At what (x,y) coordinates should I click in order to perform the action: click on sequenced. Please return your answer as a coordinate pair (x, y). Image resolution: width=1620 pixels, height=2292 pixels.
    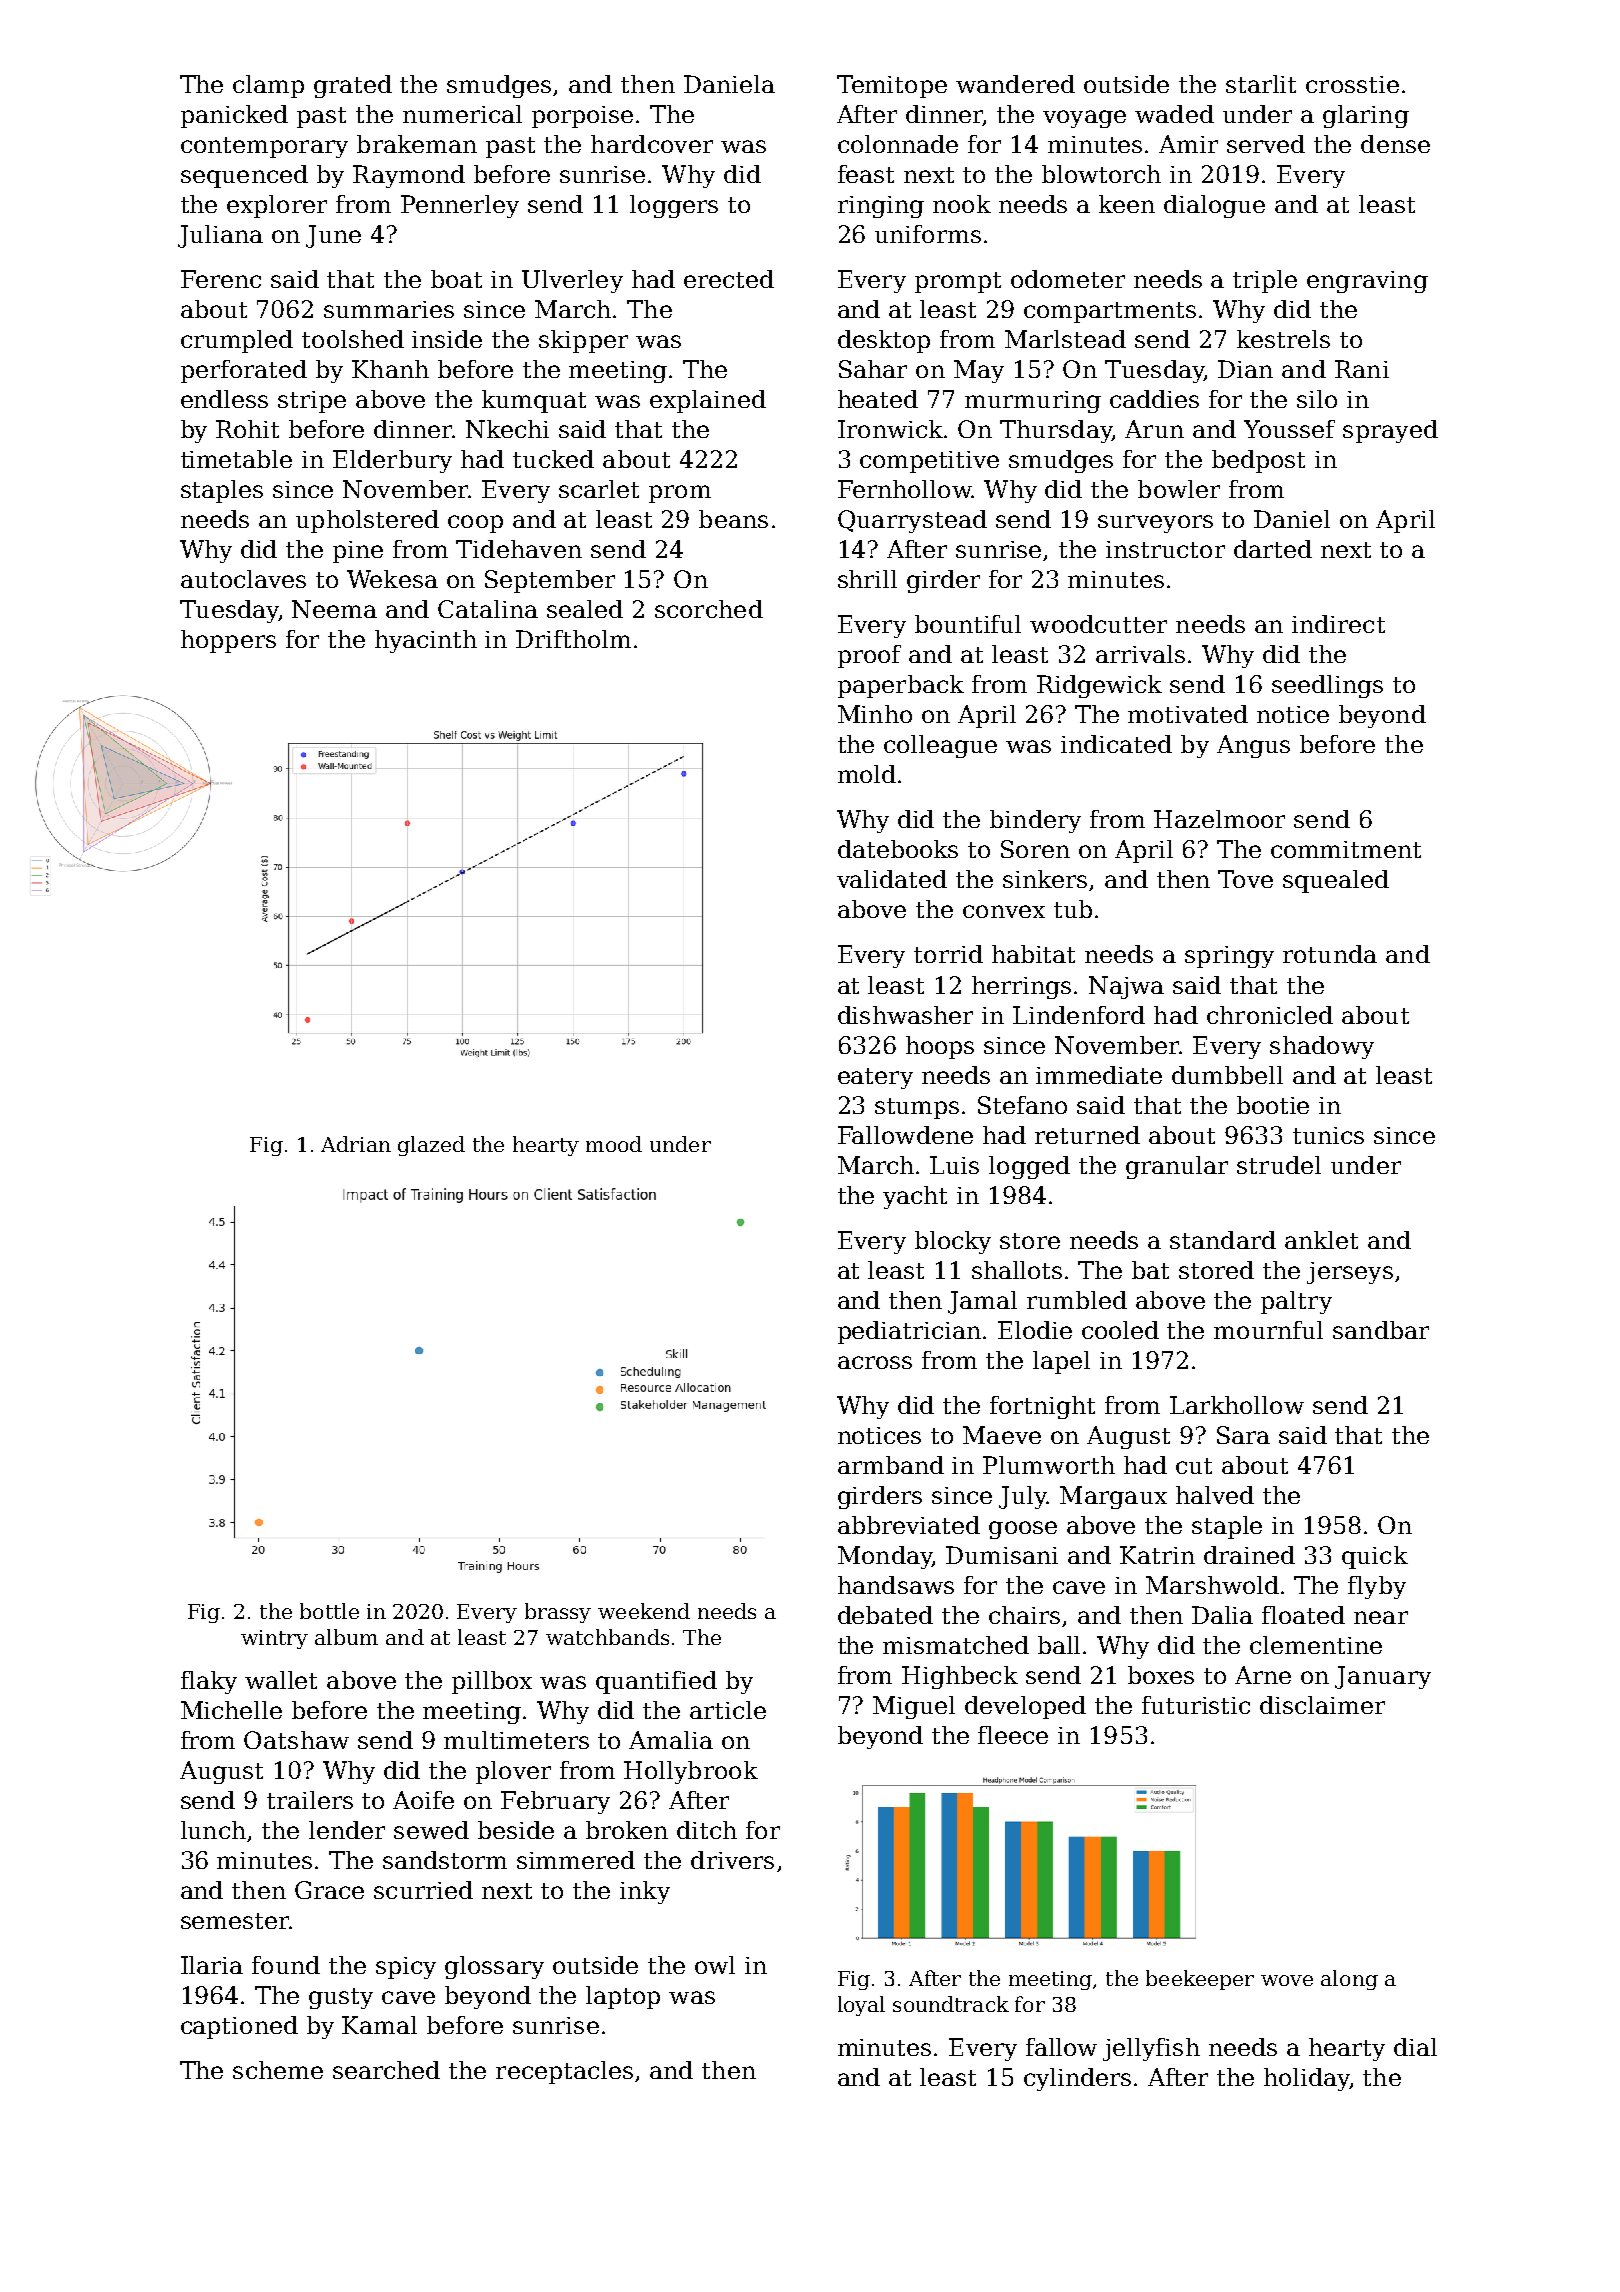
    Looking at the image, I should click on (244, 176).
